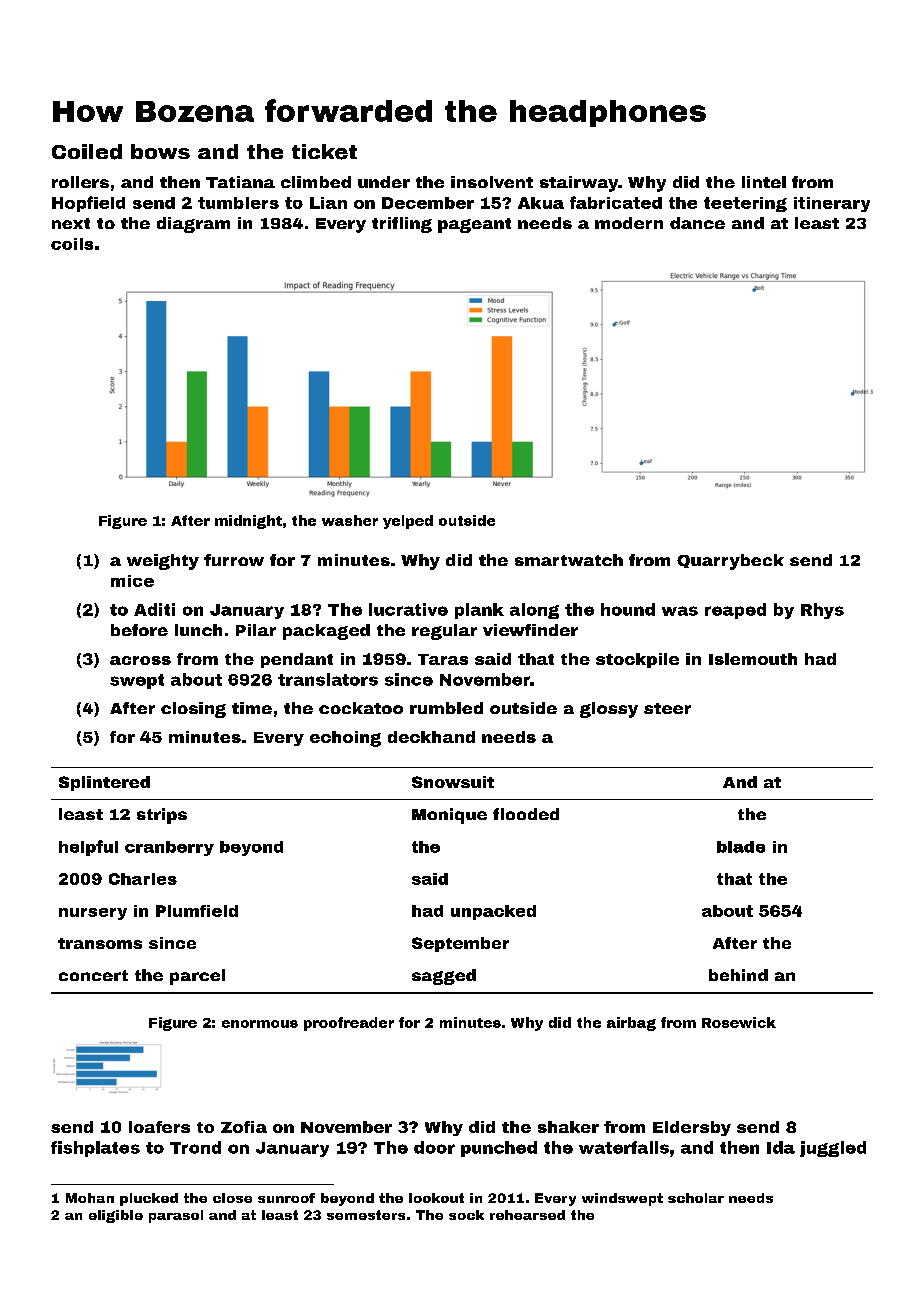 The height and width of the screenshot is (1308, 924). Describe the element at coordinates (140, 660) in the screenshot. I see `across` at that location.
